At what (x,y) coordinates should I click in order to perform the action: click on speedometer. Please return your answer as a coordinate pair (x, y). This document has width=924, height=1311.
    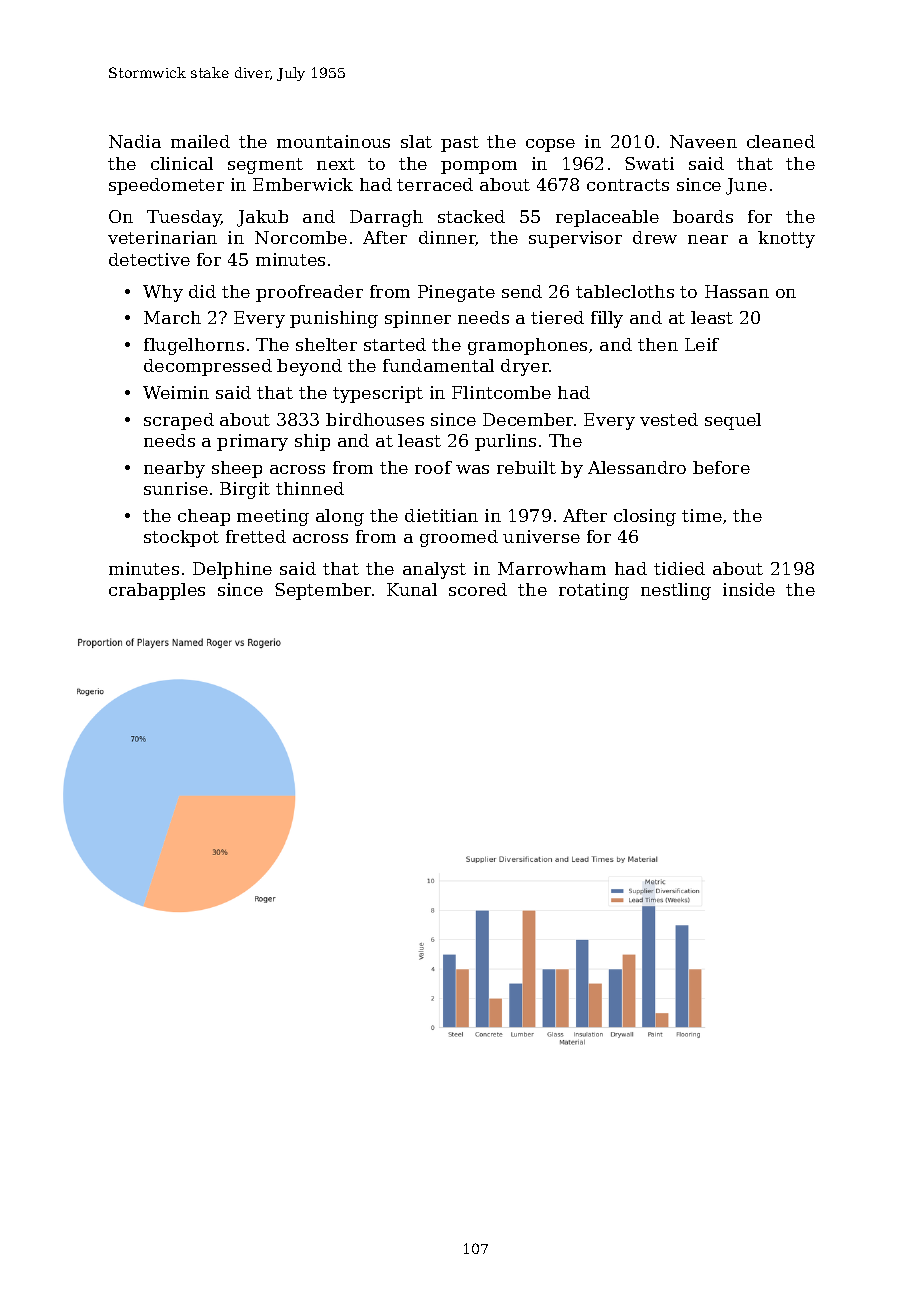
    Looking at the image, I should click on (166, 186).
